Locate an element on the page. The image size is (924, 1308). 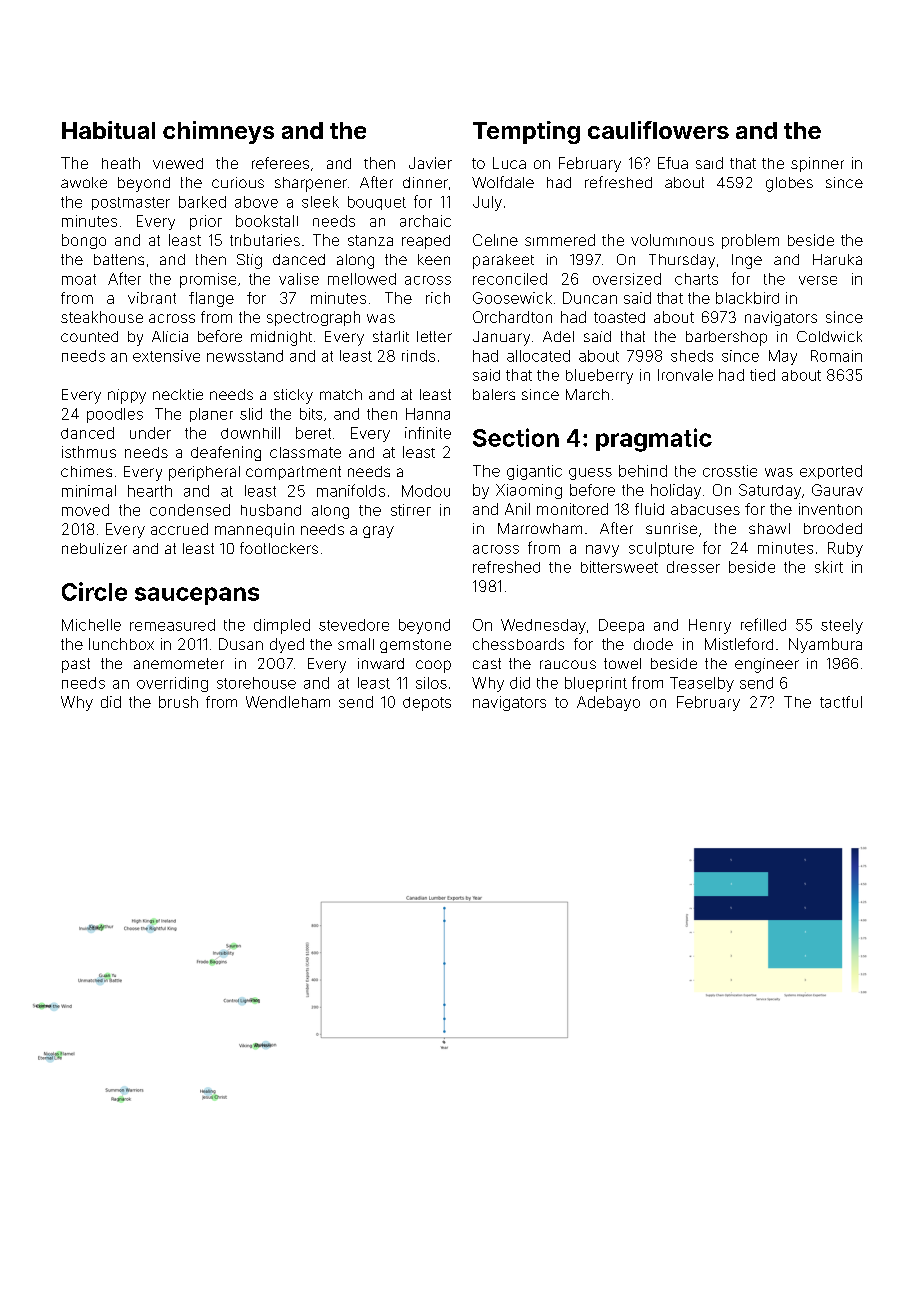
crosstie is located at coordinates (730, 471).
